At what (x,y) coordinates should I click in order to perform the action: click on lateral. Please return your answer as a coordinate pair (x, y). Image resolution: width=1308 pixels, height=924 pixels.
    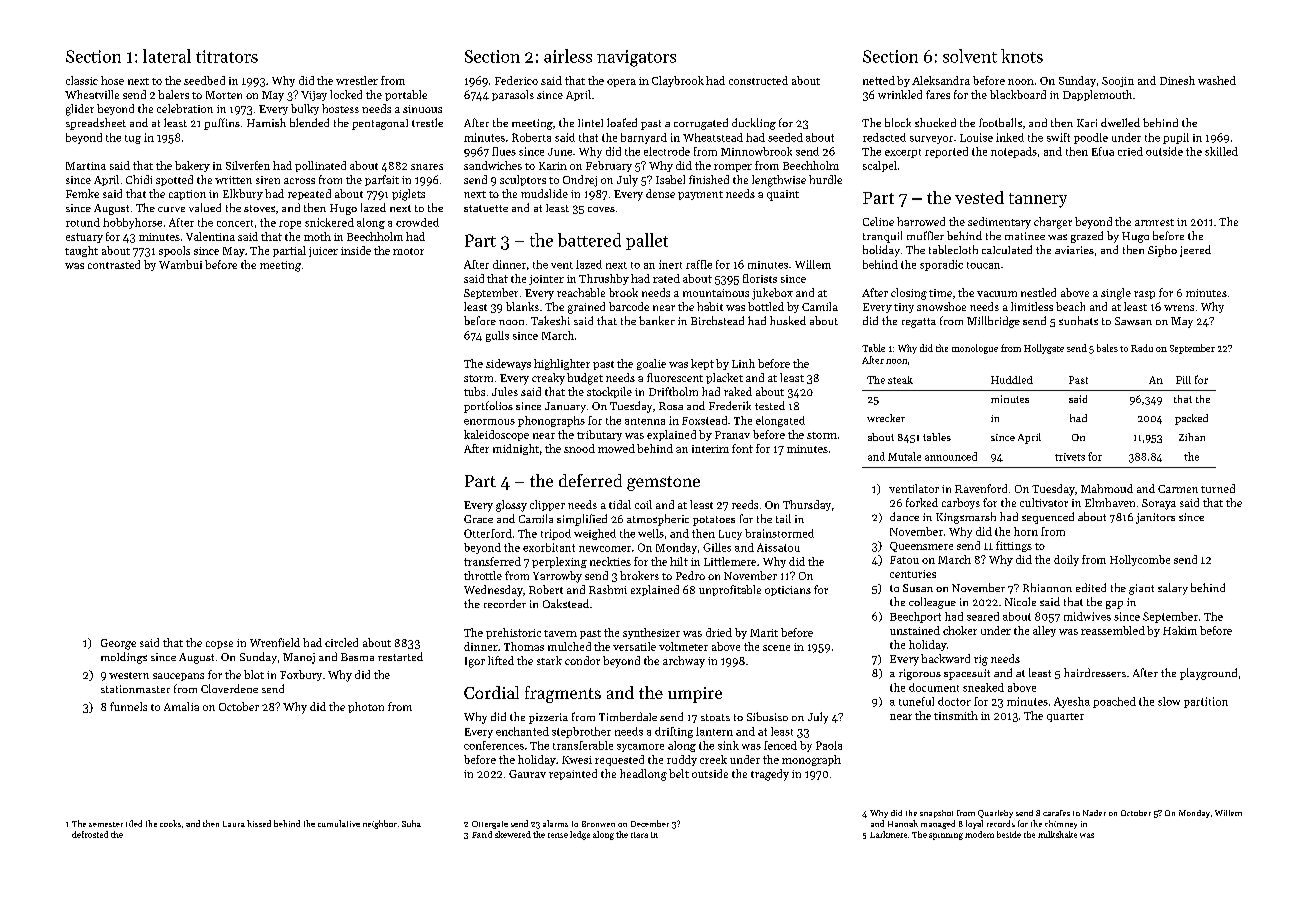
    Looking at the image, I should click on (167, 56).
